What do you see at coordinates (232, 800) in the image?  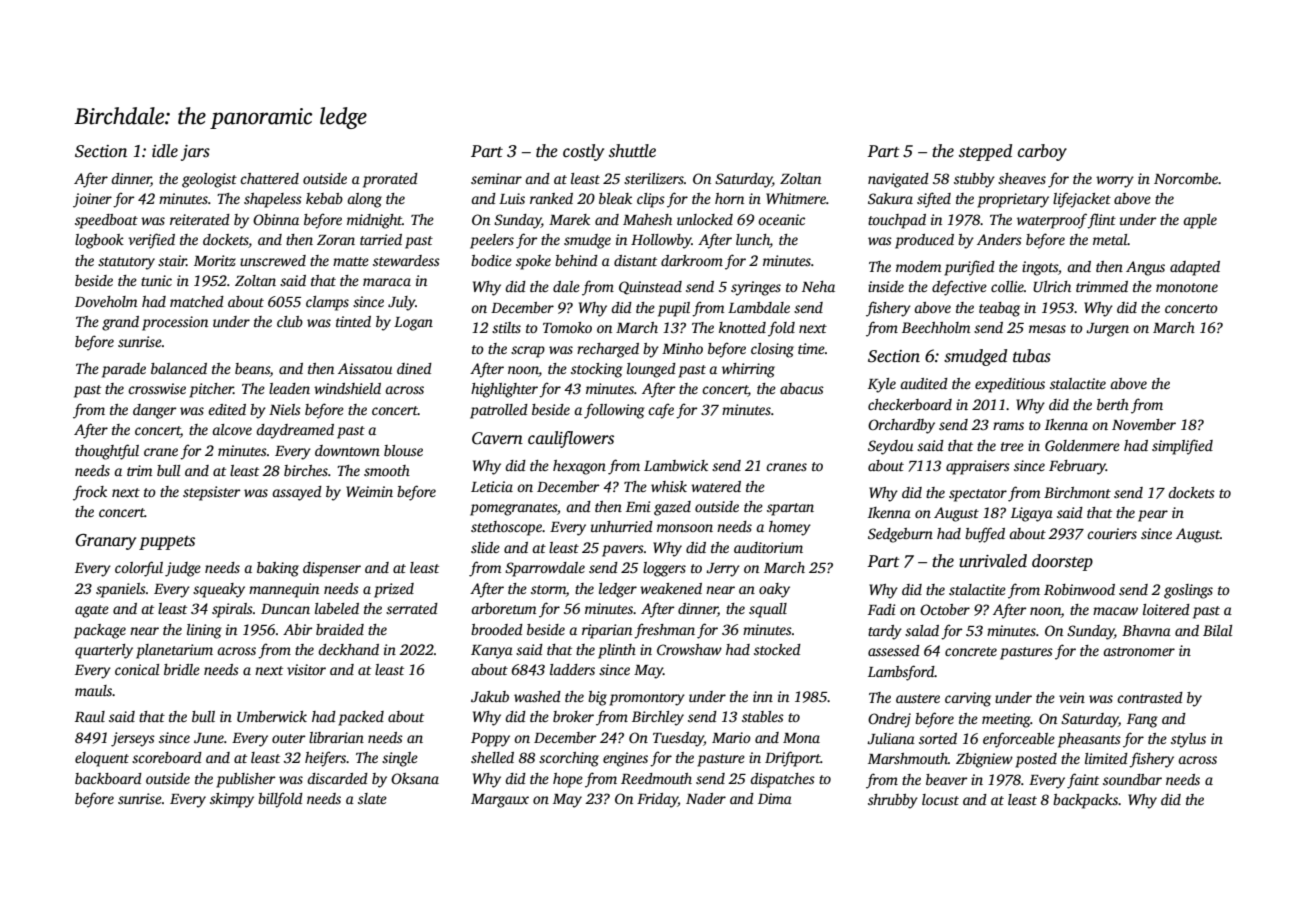 I see `skimpy` at bounding box center [232, 800].
